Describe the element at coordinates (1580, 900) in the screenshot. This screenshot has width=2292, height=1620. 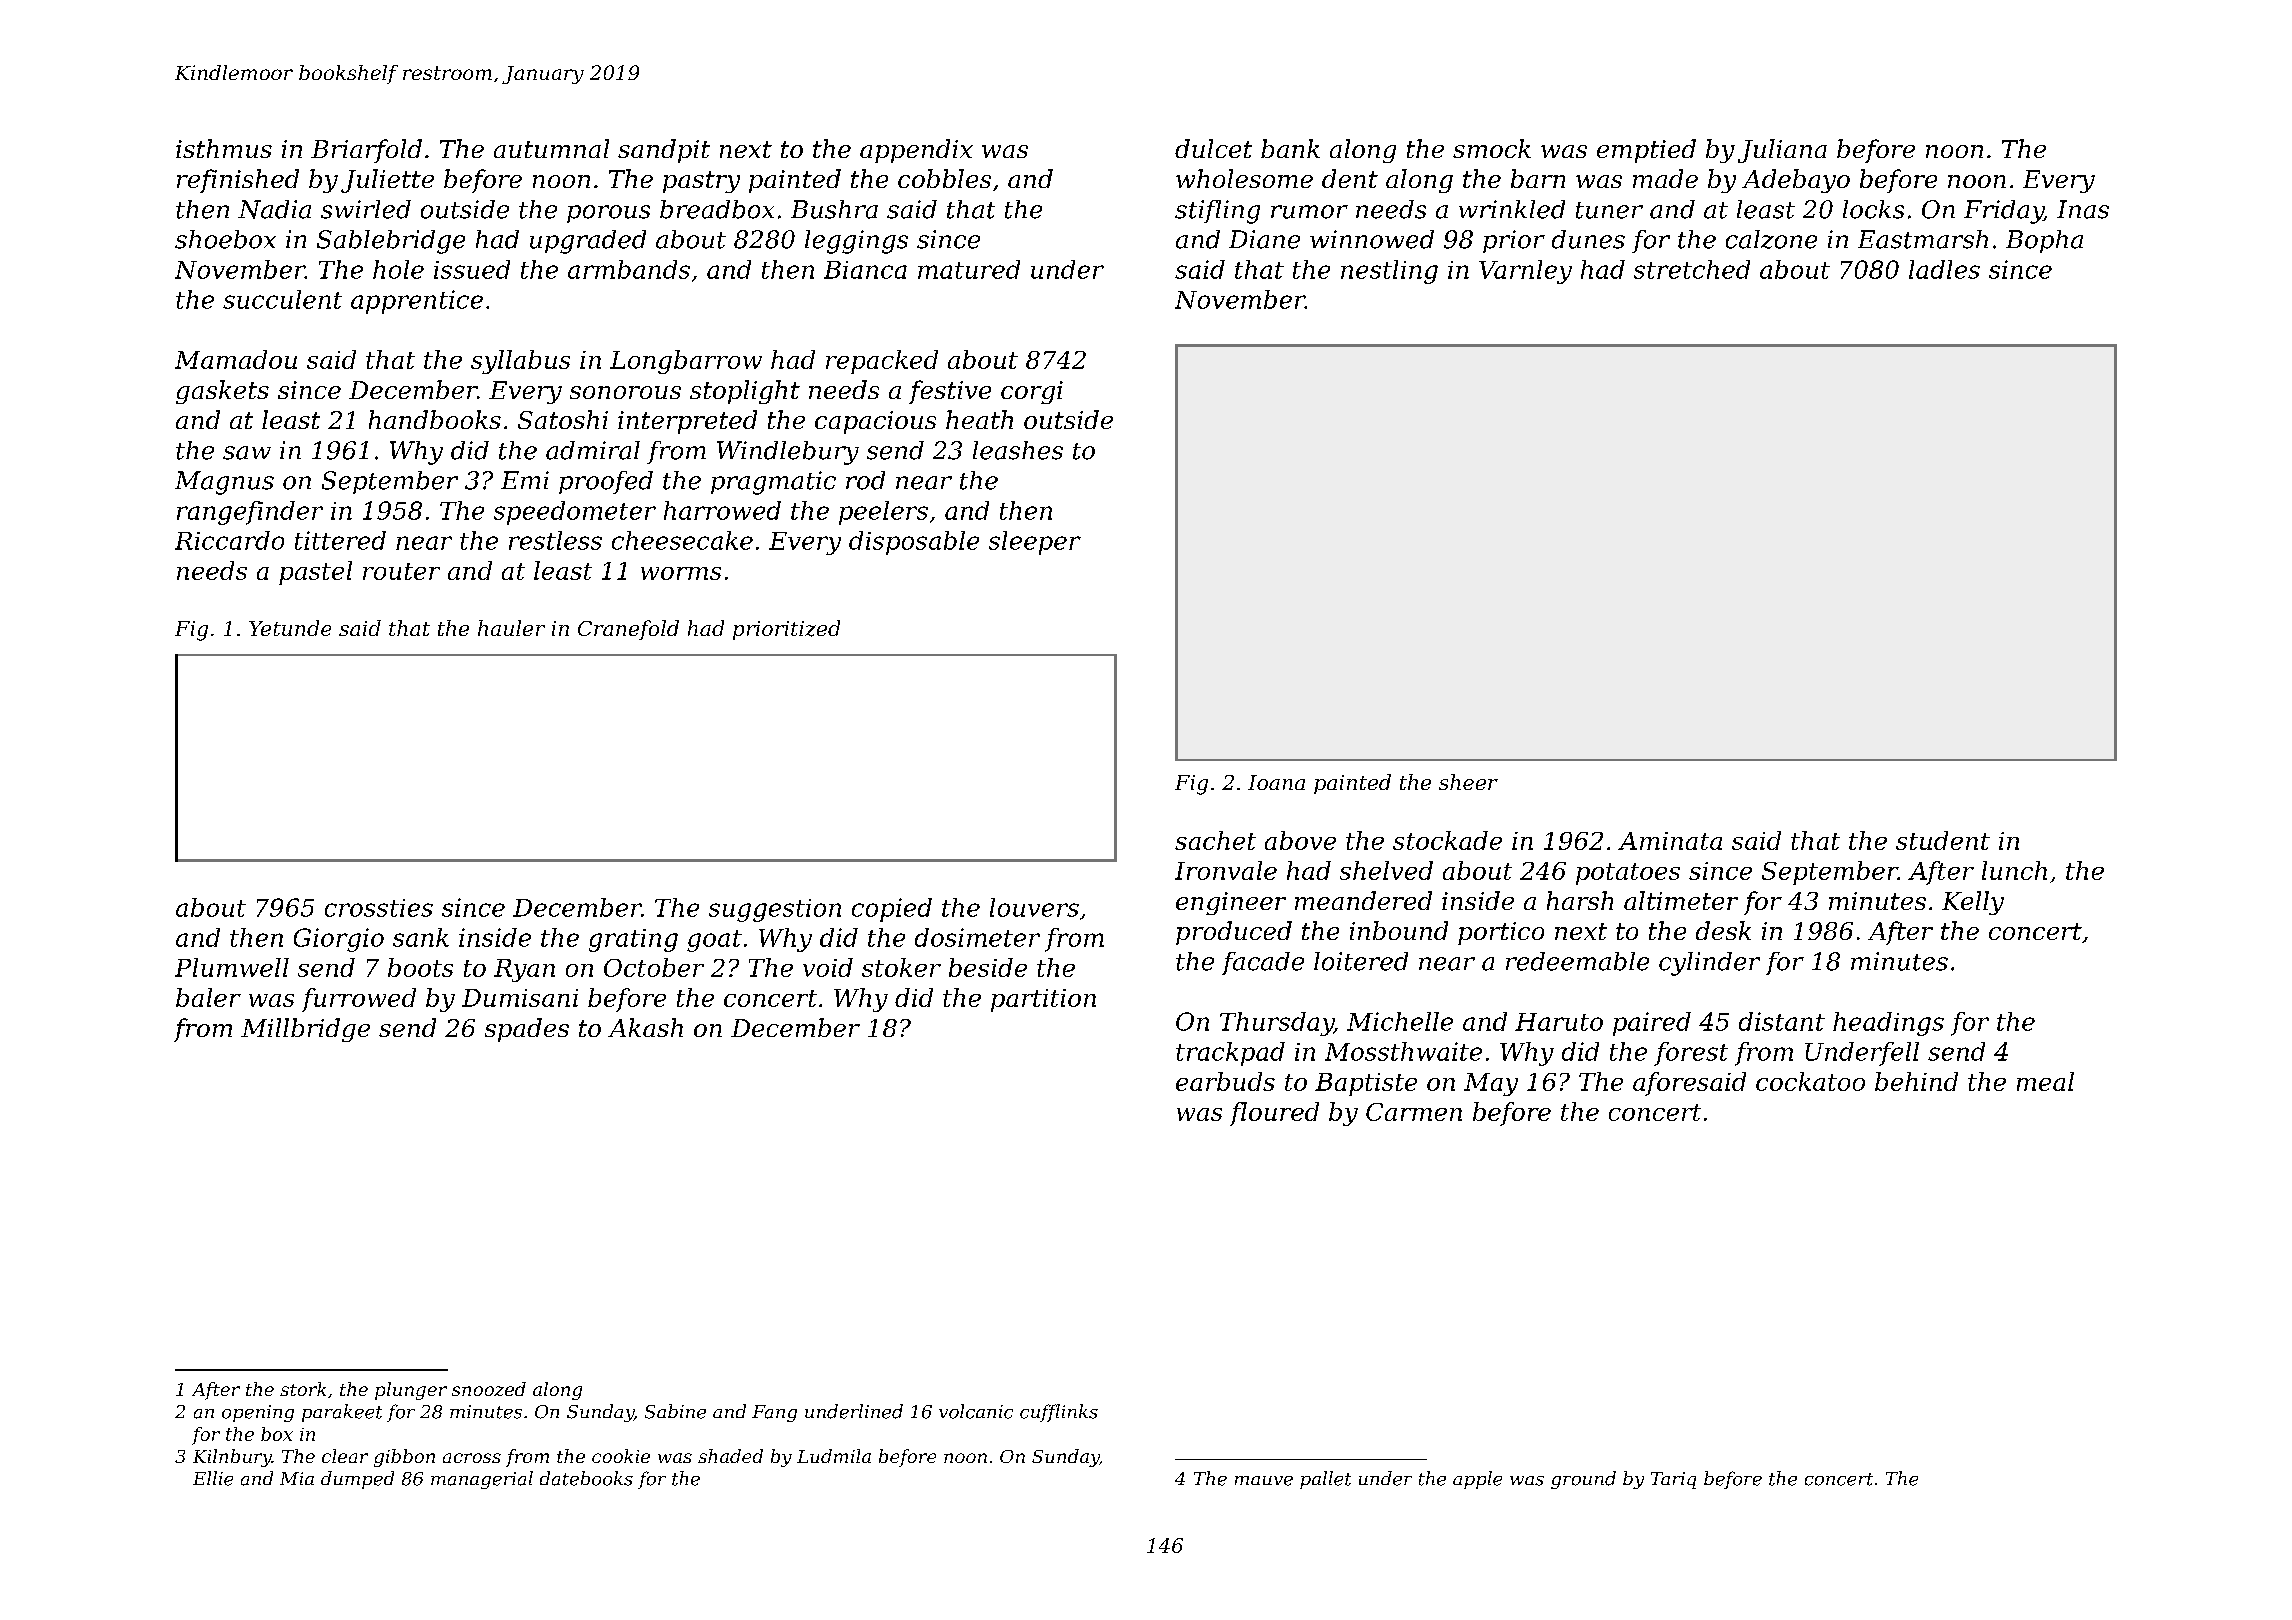
I see `harsh` at that location.
